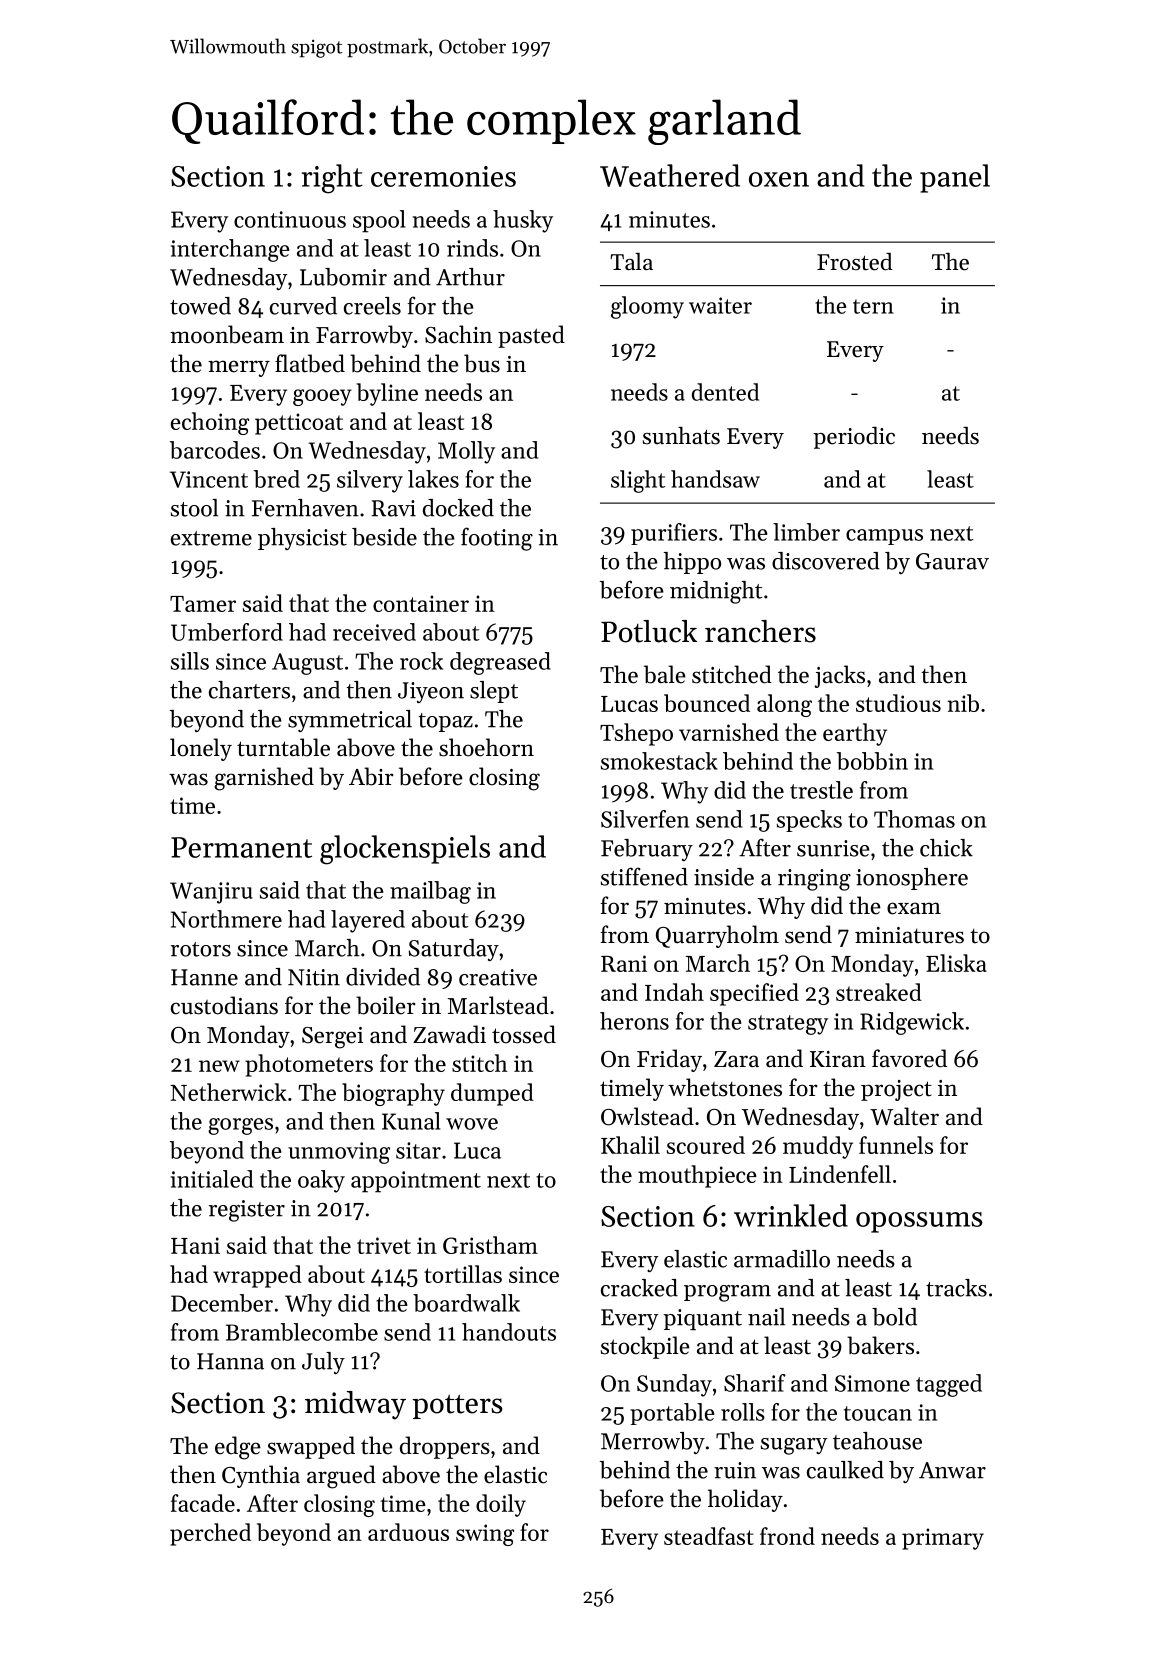  Describe the element at coordinates (482, 363) in the page. I see `bus` at that location.
